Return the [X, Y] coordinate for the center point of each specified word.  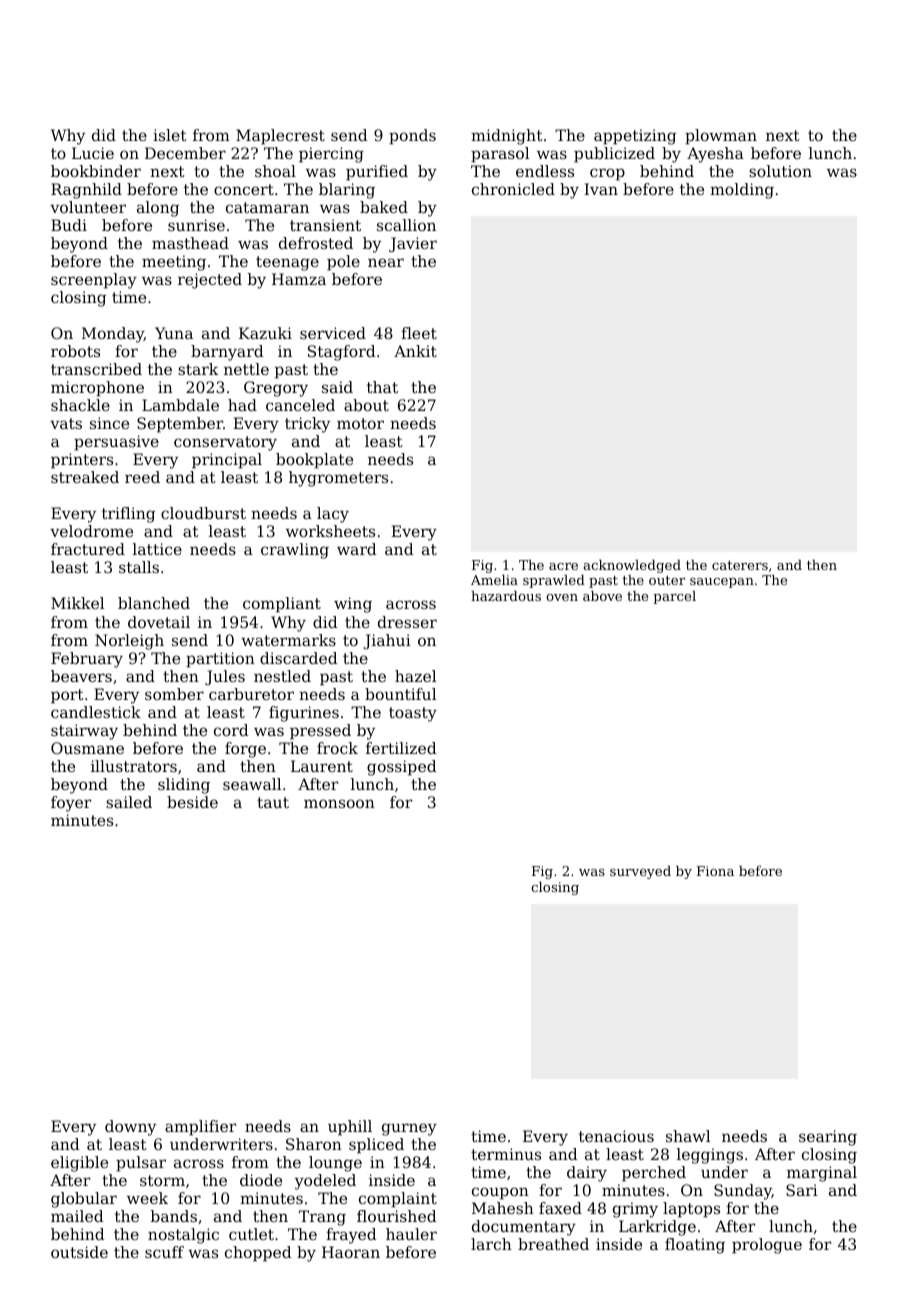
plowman [721, 137]
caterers [740, 565]
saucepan [722, 583]
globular [84, 1200]
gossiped [402, 768]
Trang [322, 1218]
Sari [802, 1190]
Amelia [494, 580]
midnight [507, 137]
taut [273, 802]
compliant [282, 605]
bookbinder [96, 171]
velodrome [91, 531]
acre [563, 566]
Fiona [715, 871]
